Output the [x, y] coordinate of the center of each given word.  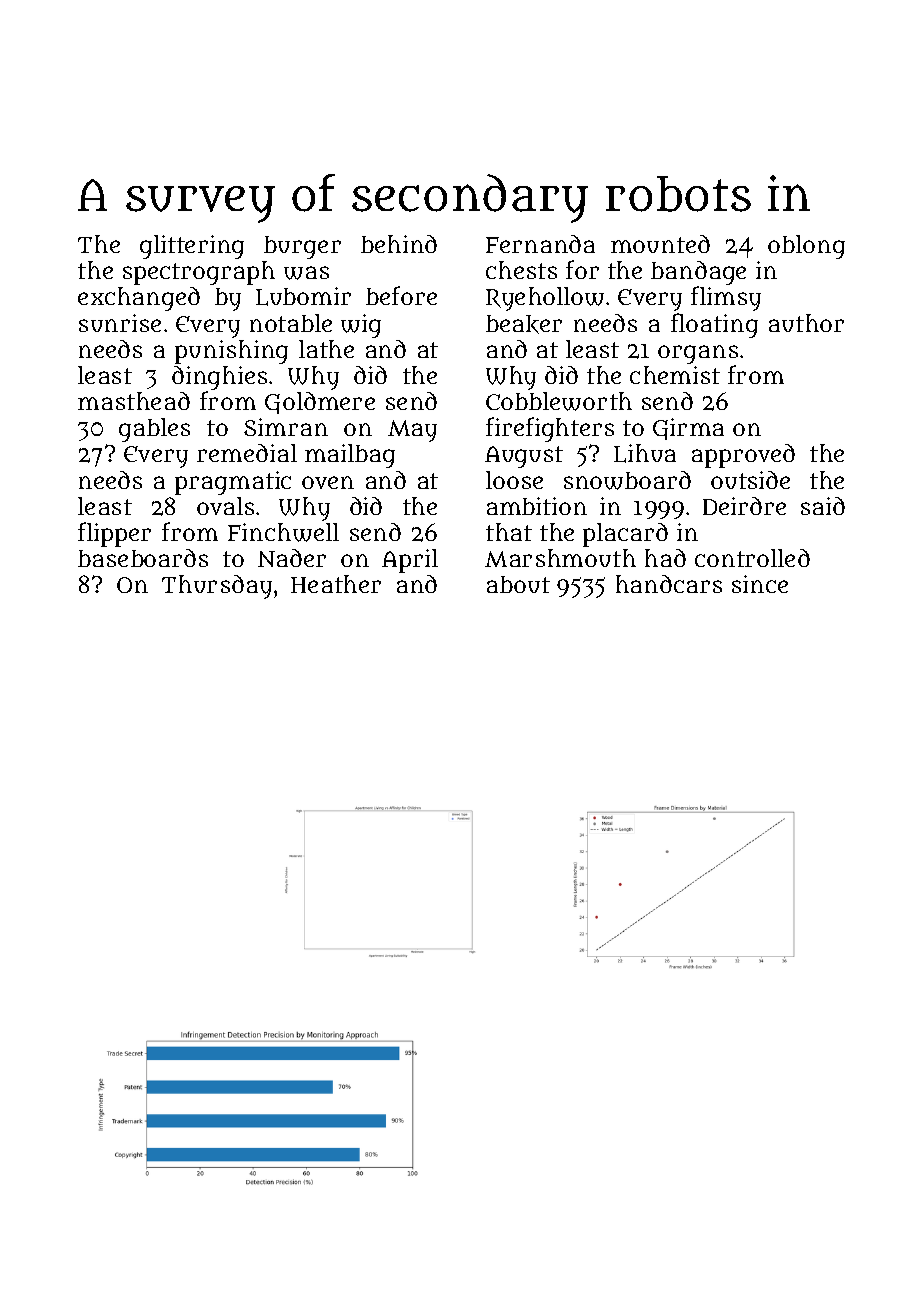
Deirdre [744, 506]
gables [154, 430]
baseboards [143, 558]
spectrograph [199, 273]
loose [514, 480]
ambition [537, 506]
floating [714, 325]
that [509, 532]
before [401, 295]
